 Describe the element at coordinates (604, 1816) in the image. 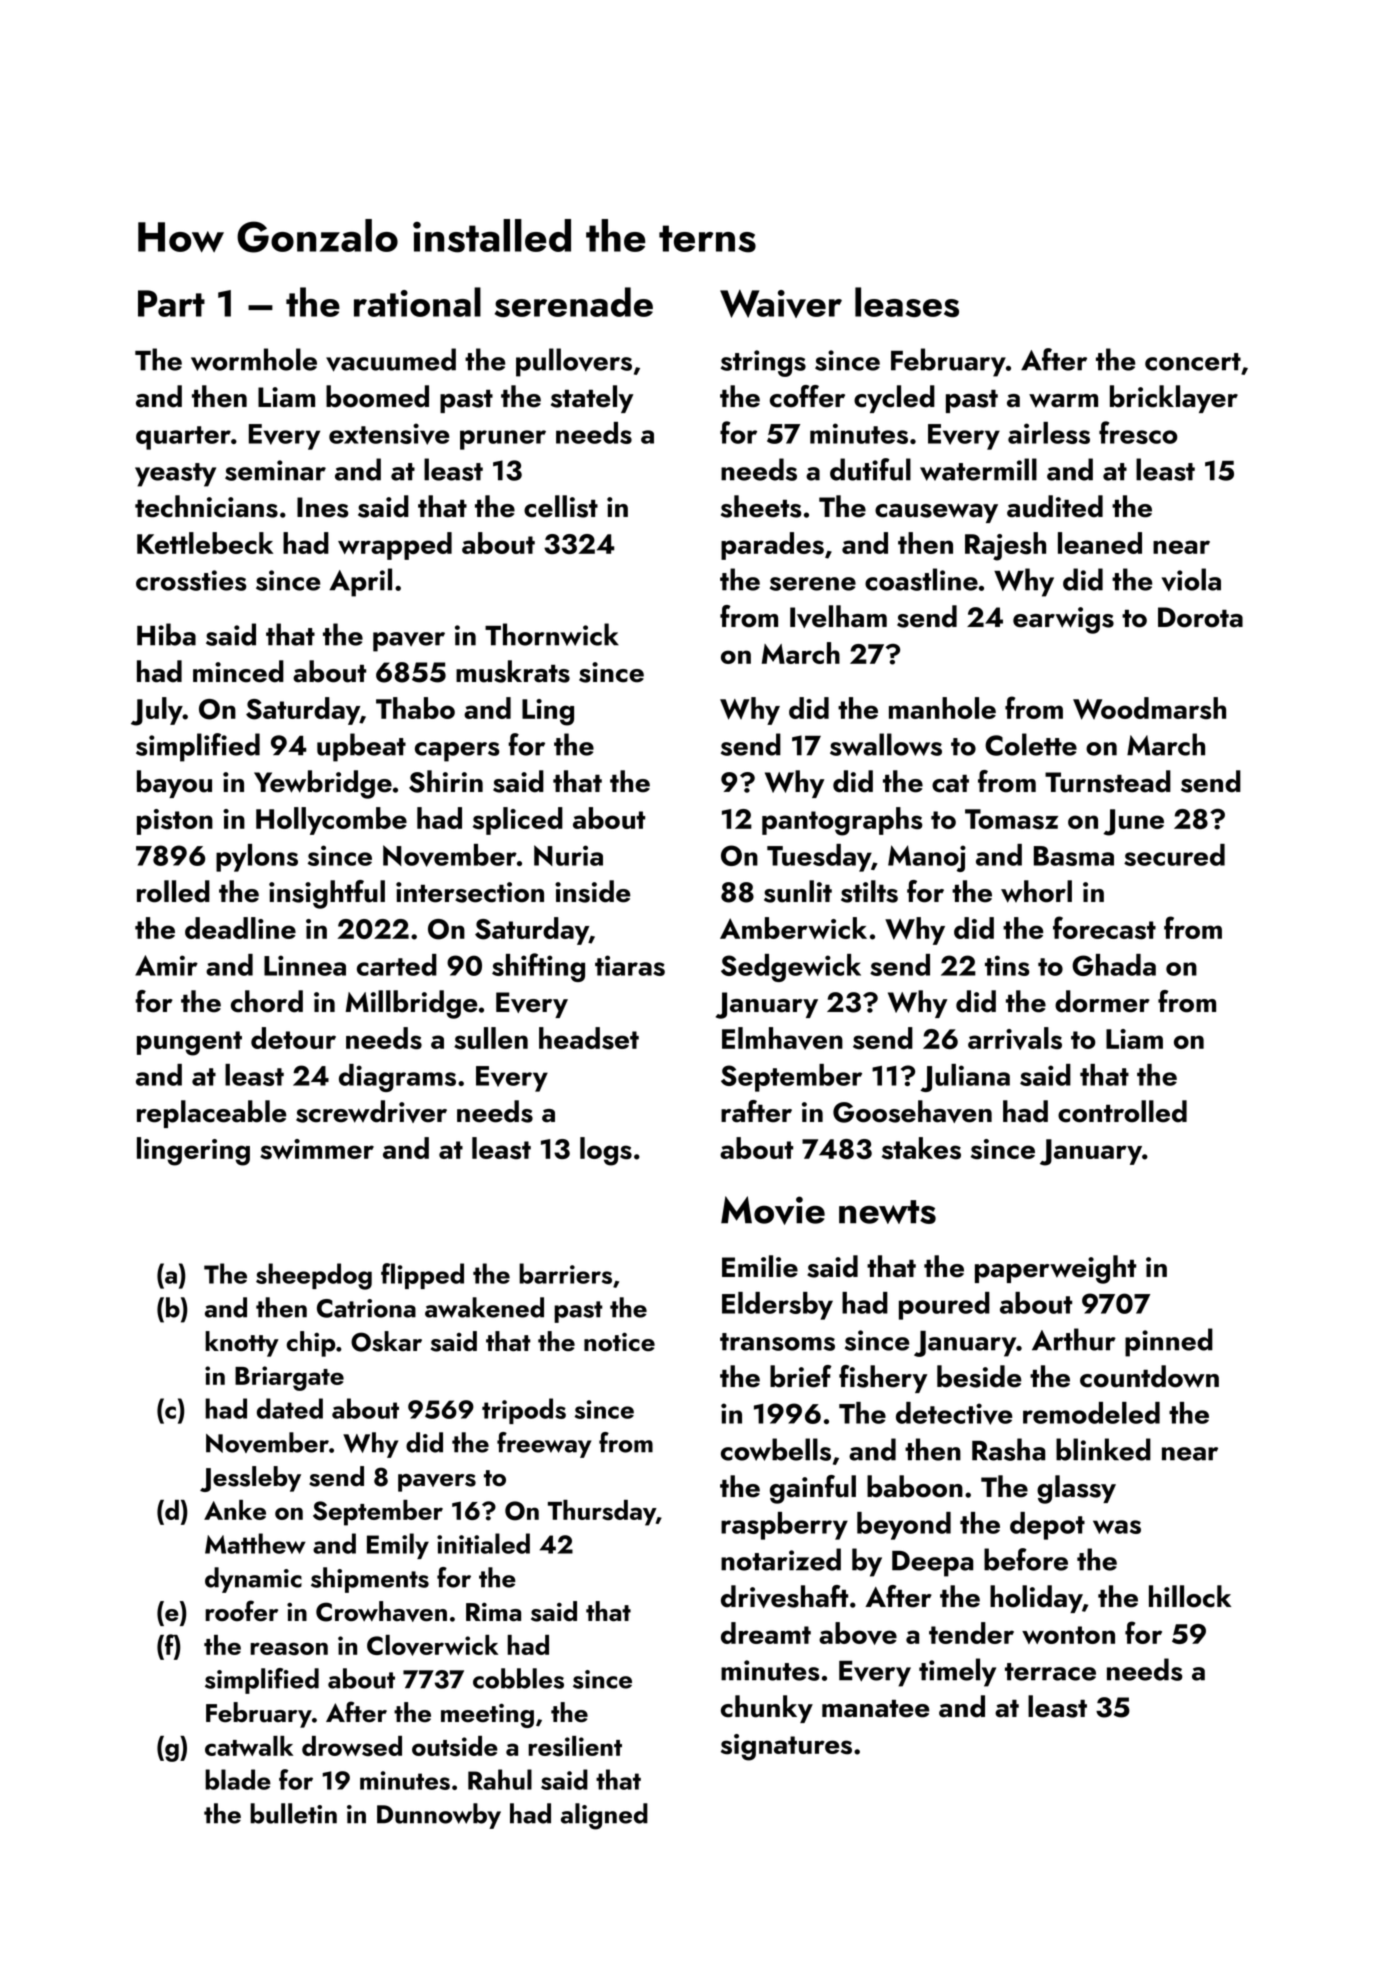

I see `aligned` at that location.
